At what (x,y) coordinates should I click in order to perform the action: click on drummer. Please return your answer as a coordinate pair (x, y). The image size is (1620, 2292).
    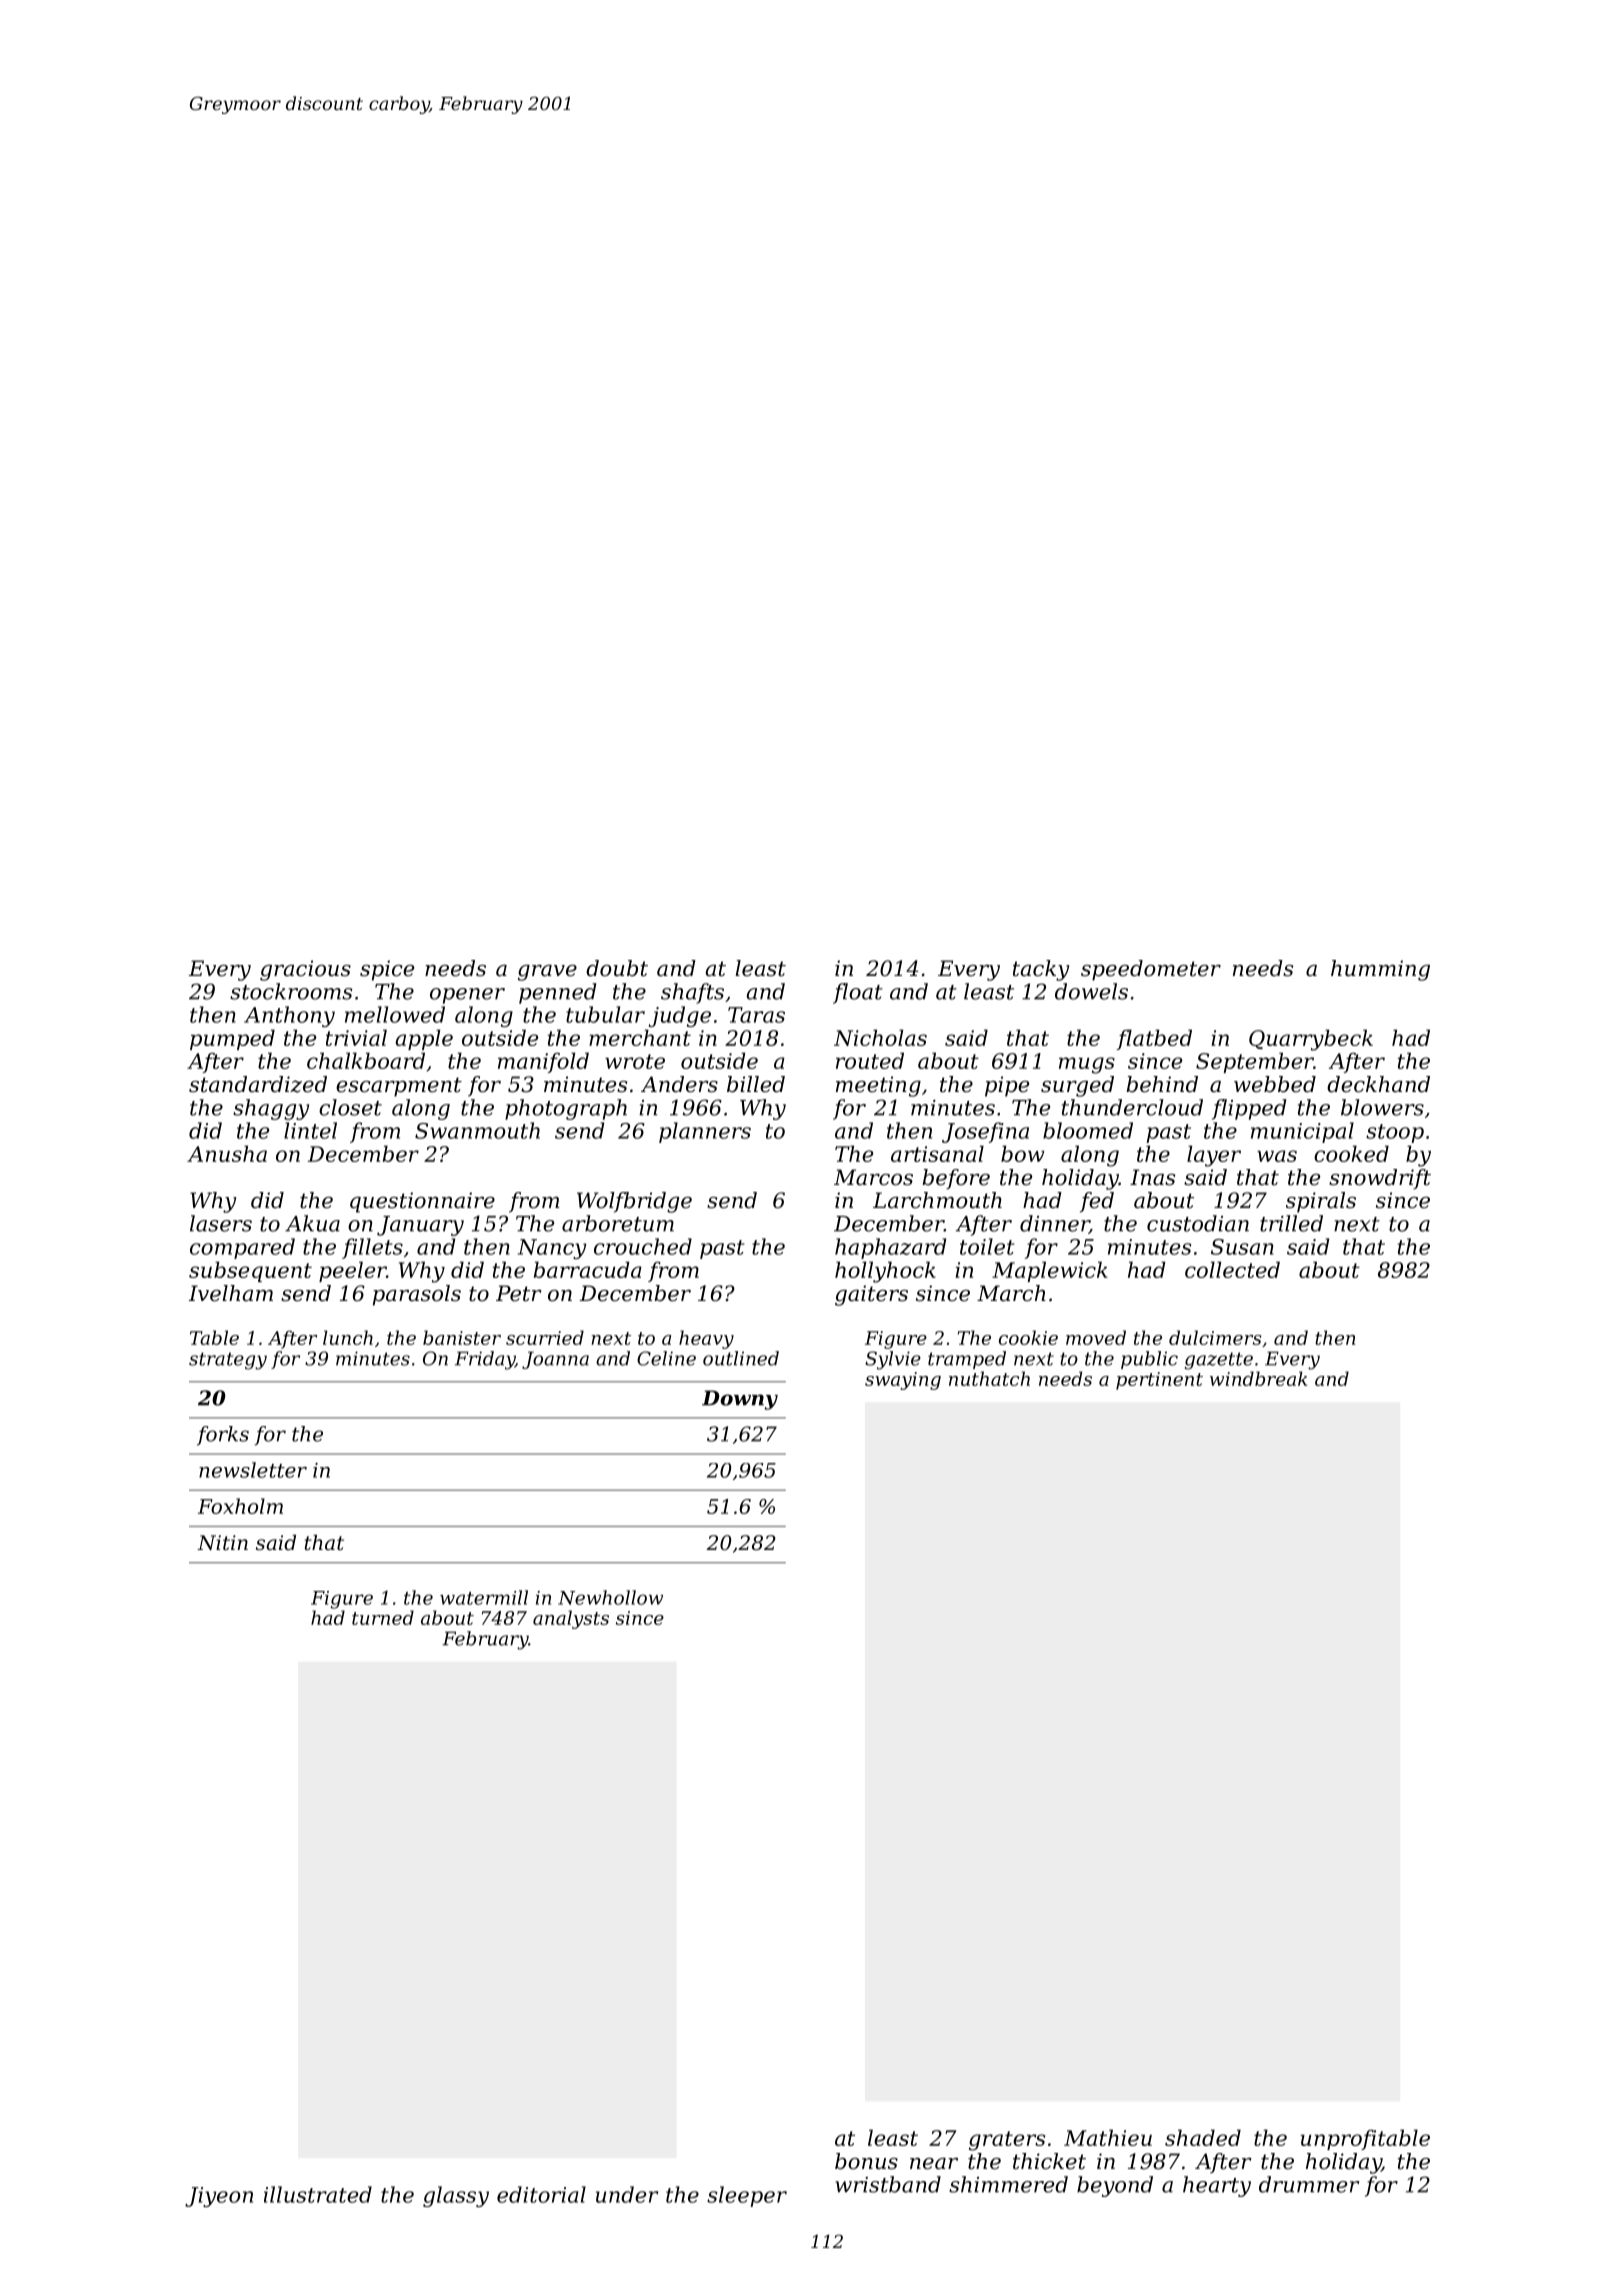
    Looking at the image, I should click on (1309, 2184).
